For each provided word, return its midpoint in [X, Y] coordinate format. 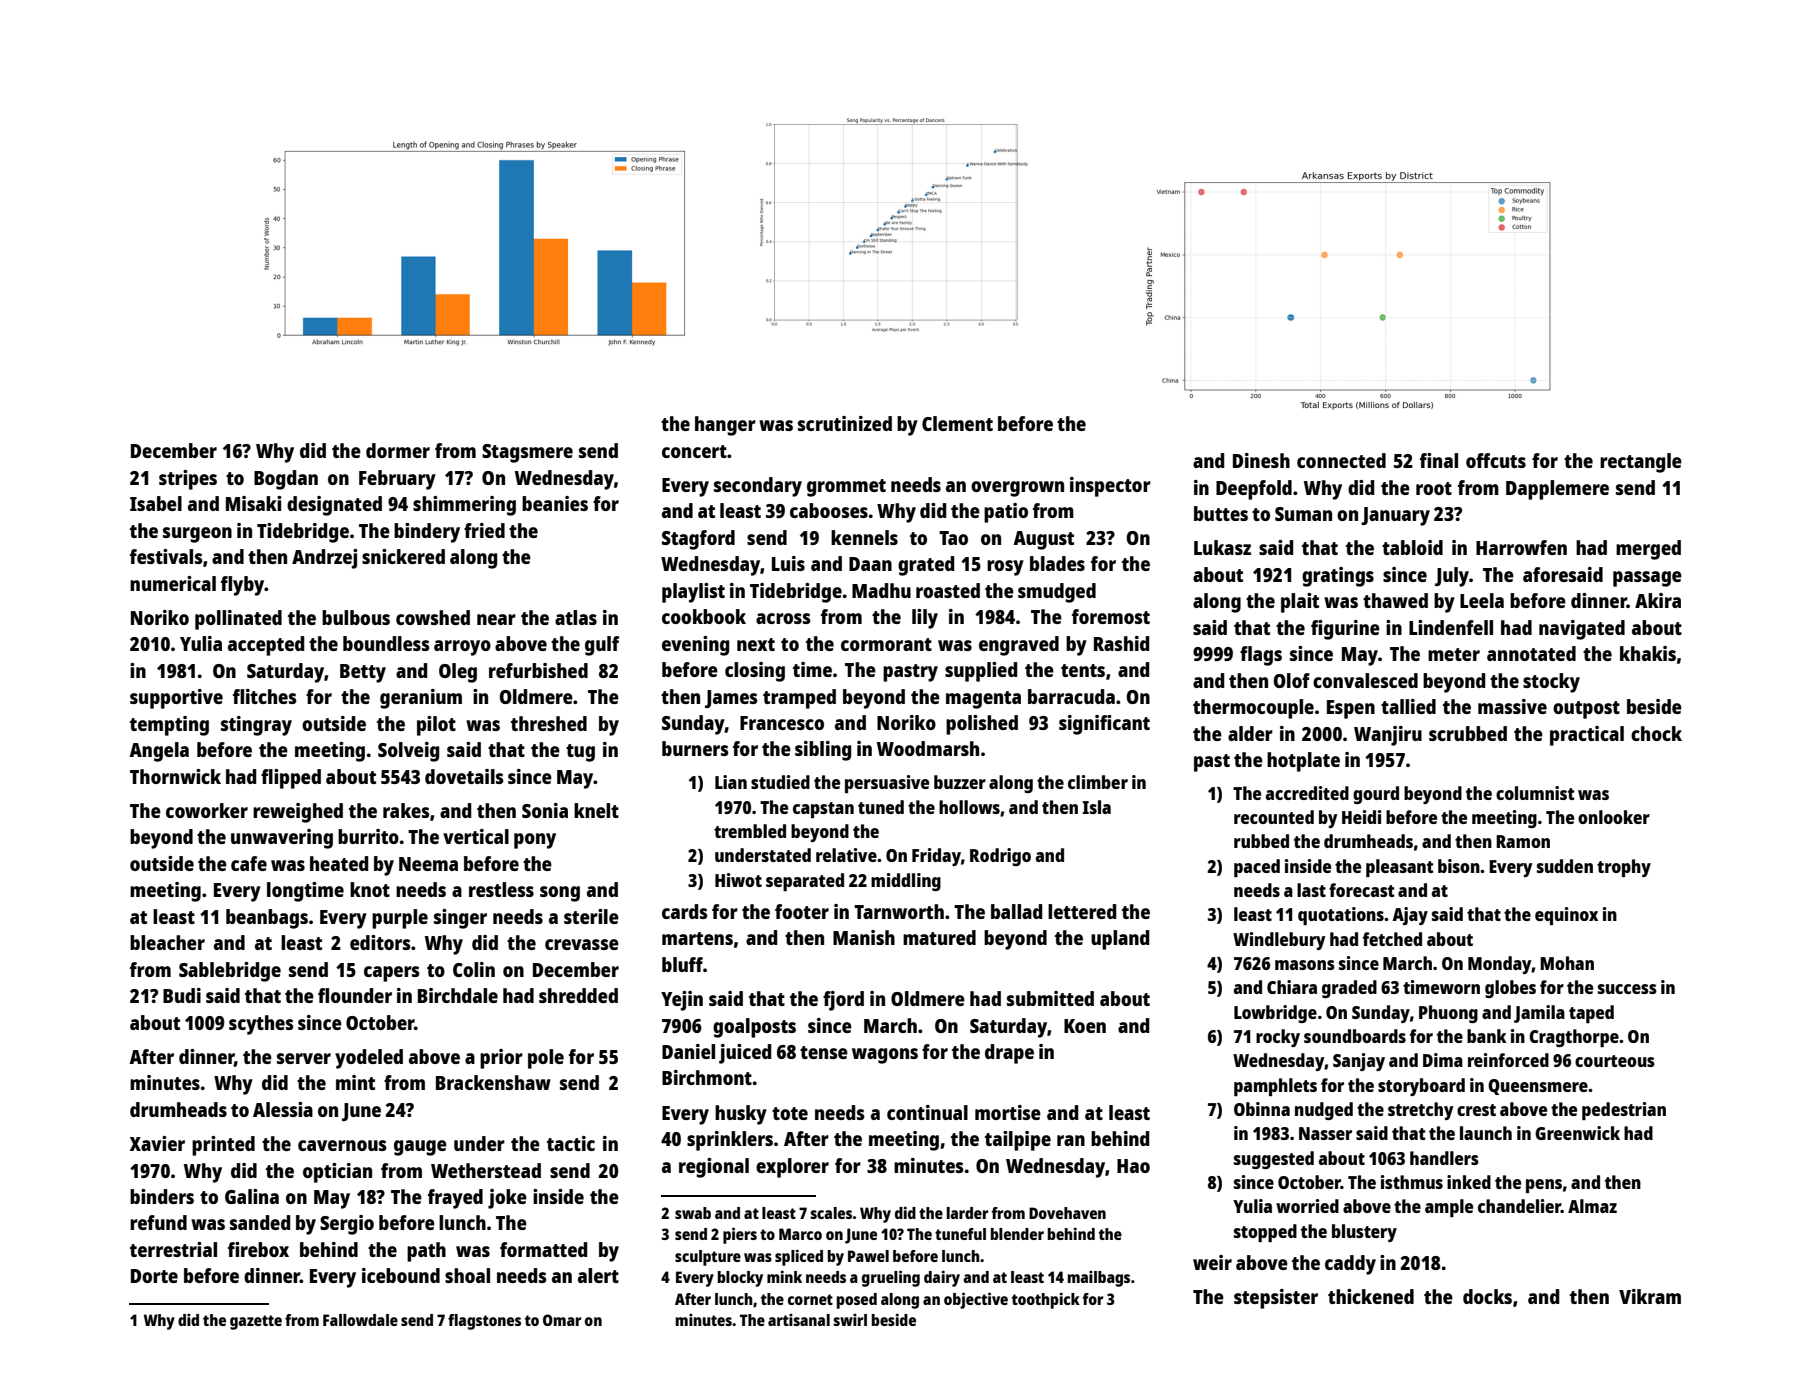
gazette [256, 1322]
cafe [249, 863]
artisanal [799, 1320]
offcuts [1496, 460]
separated [805, 882]
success [1627, 989]
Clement [957, 423]
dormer [398, 450]
